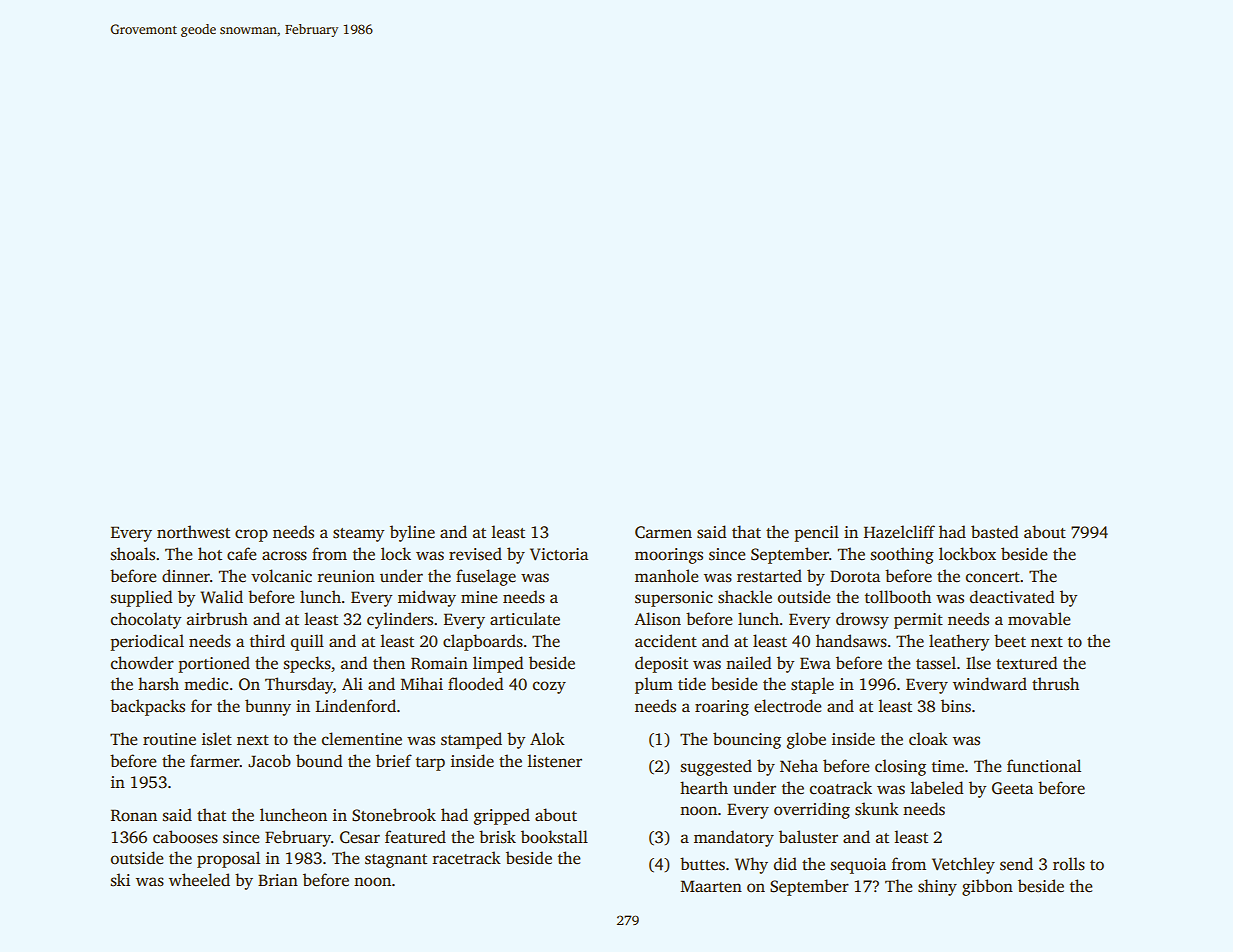 This image has height=952, width=1233. I want to click on tollbooth, so click(898, 597).
